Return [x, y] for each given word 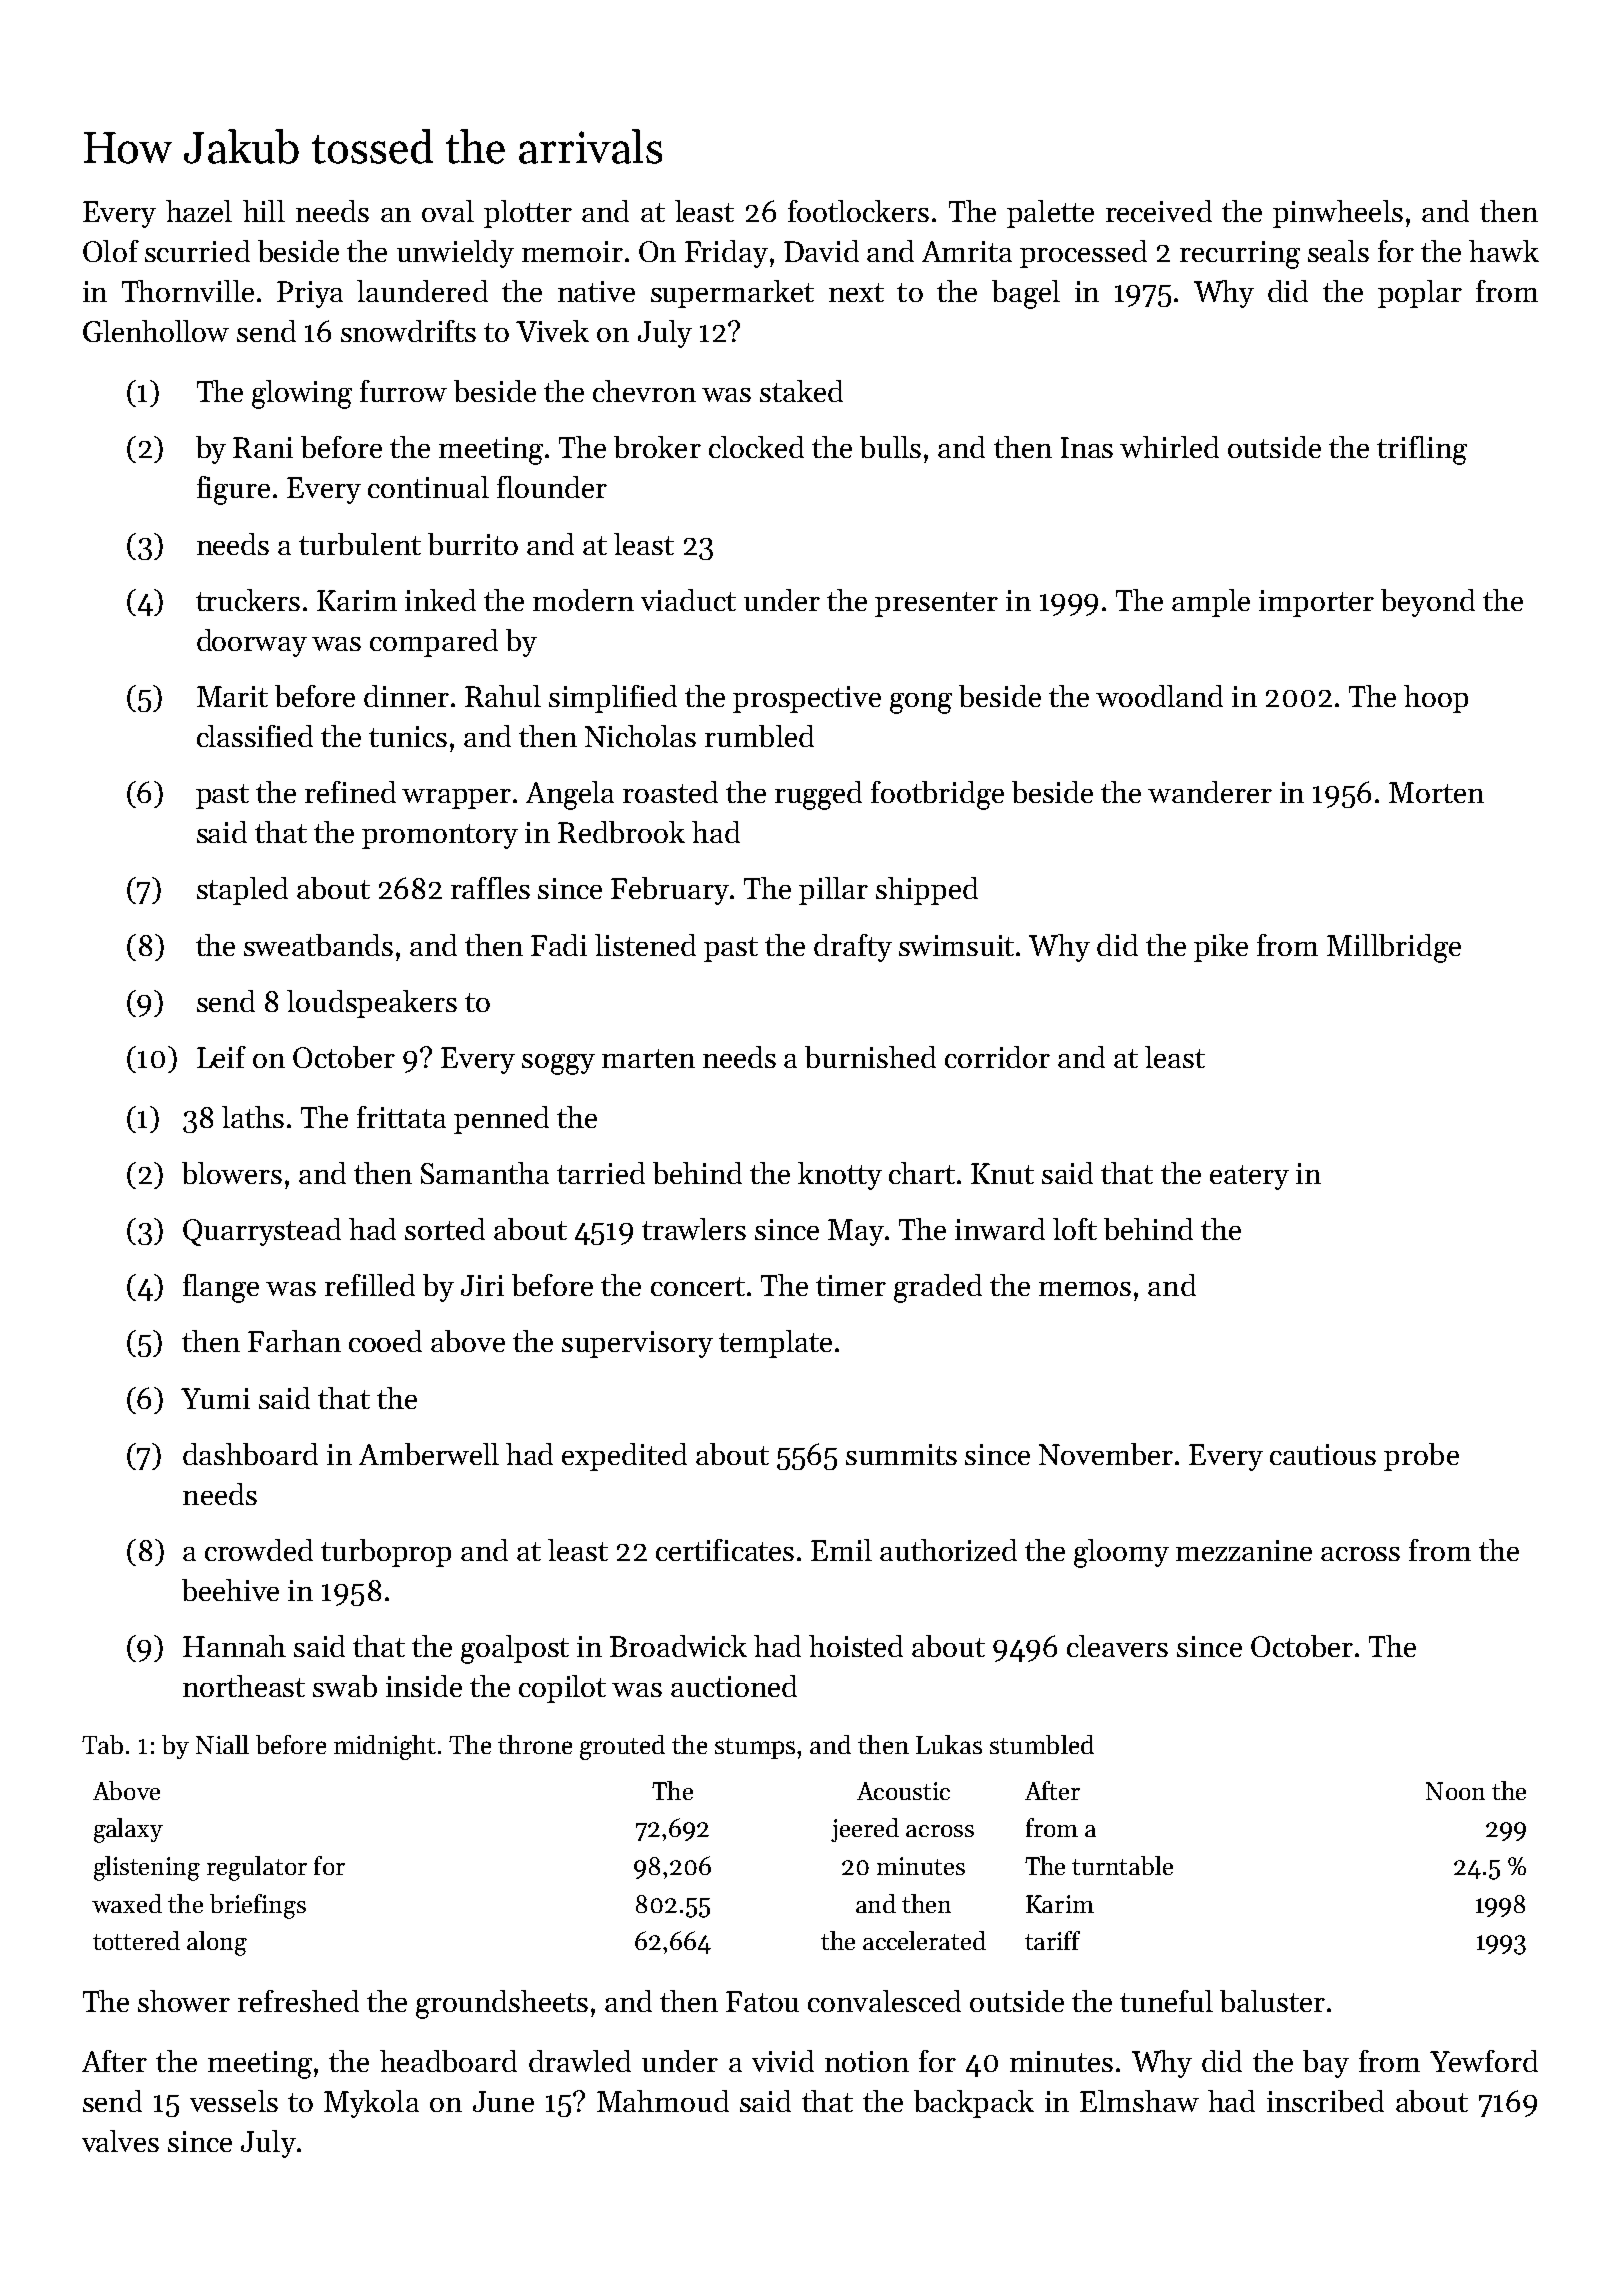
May [856, 1232]
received [1159, 211]
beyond [1428, 603]
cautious [1323, 1454]
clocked [756, 447]
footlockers [858, 211]
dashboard [250, 1454]
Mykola [371, 2104]
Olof [111, 251]
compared [434, 643]
